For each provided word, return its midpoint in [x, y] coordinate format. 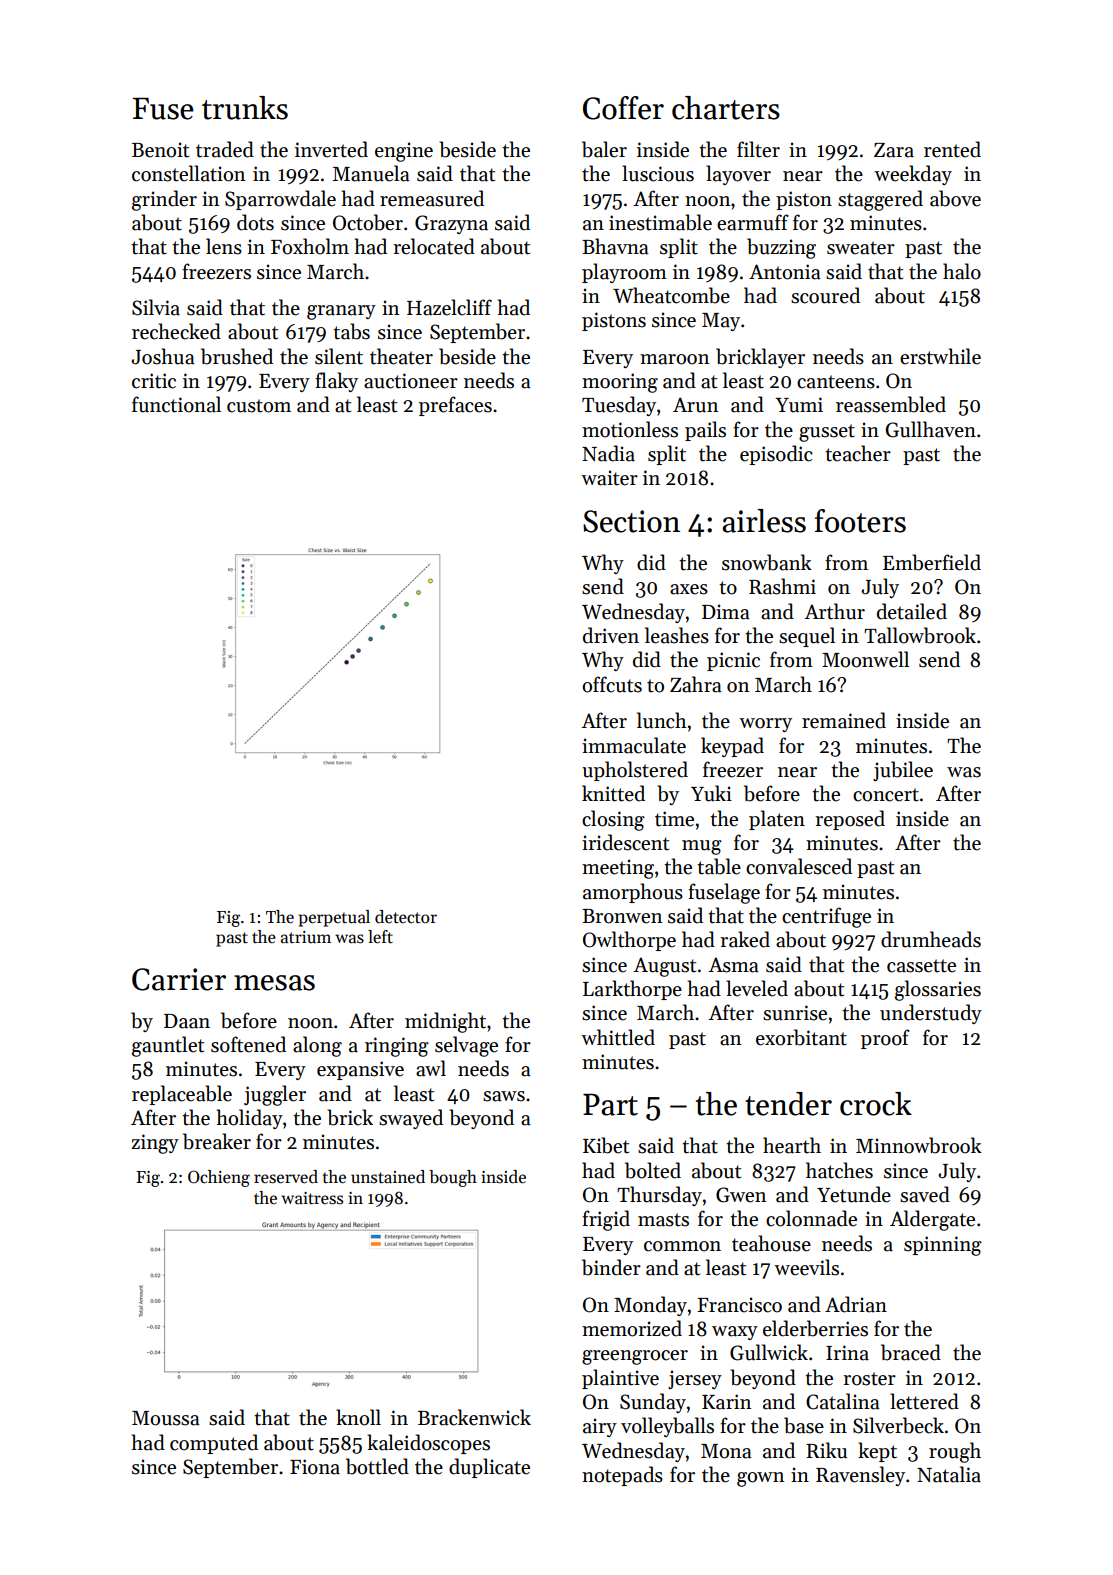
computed [214, 1444]
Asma [733, 965]
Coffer [623, 108]
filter [758, 149]
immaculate [634, 745]
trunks [245, 108]
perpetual [334, 918]
